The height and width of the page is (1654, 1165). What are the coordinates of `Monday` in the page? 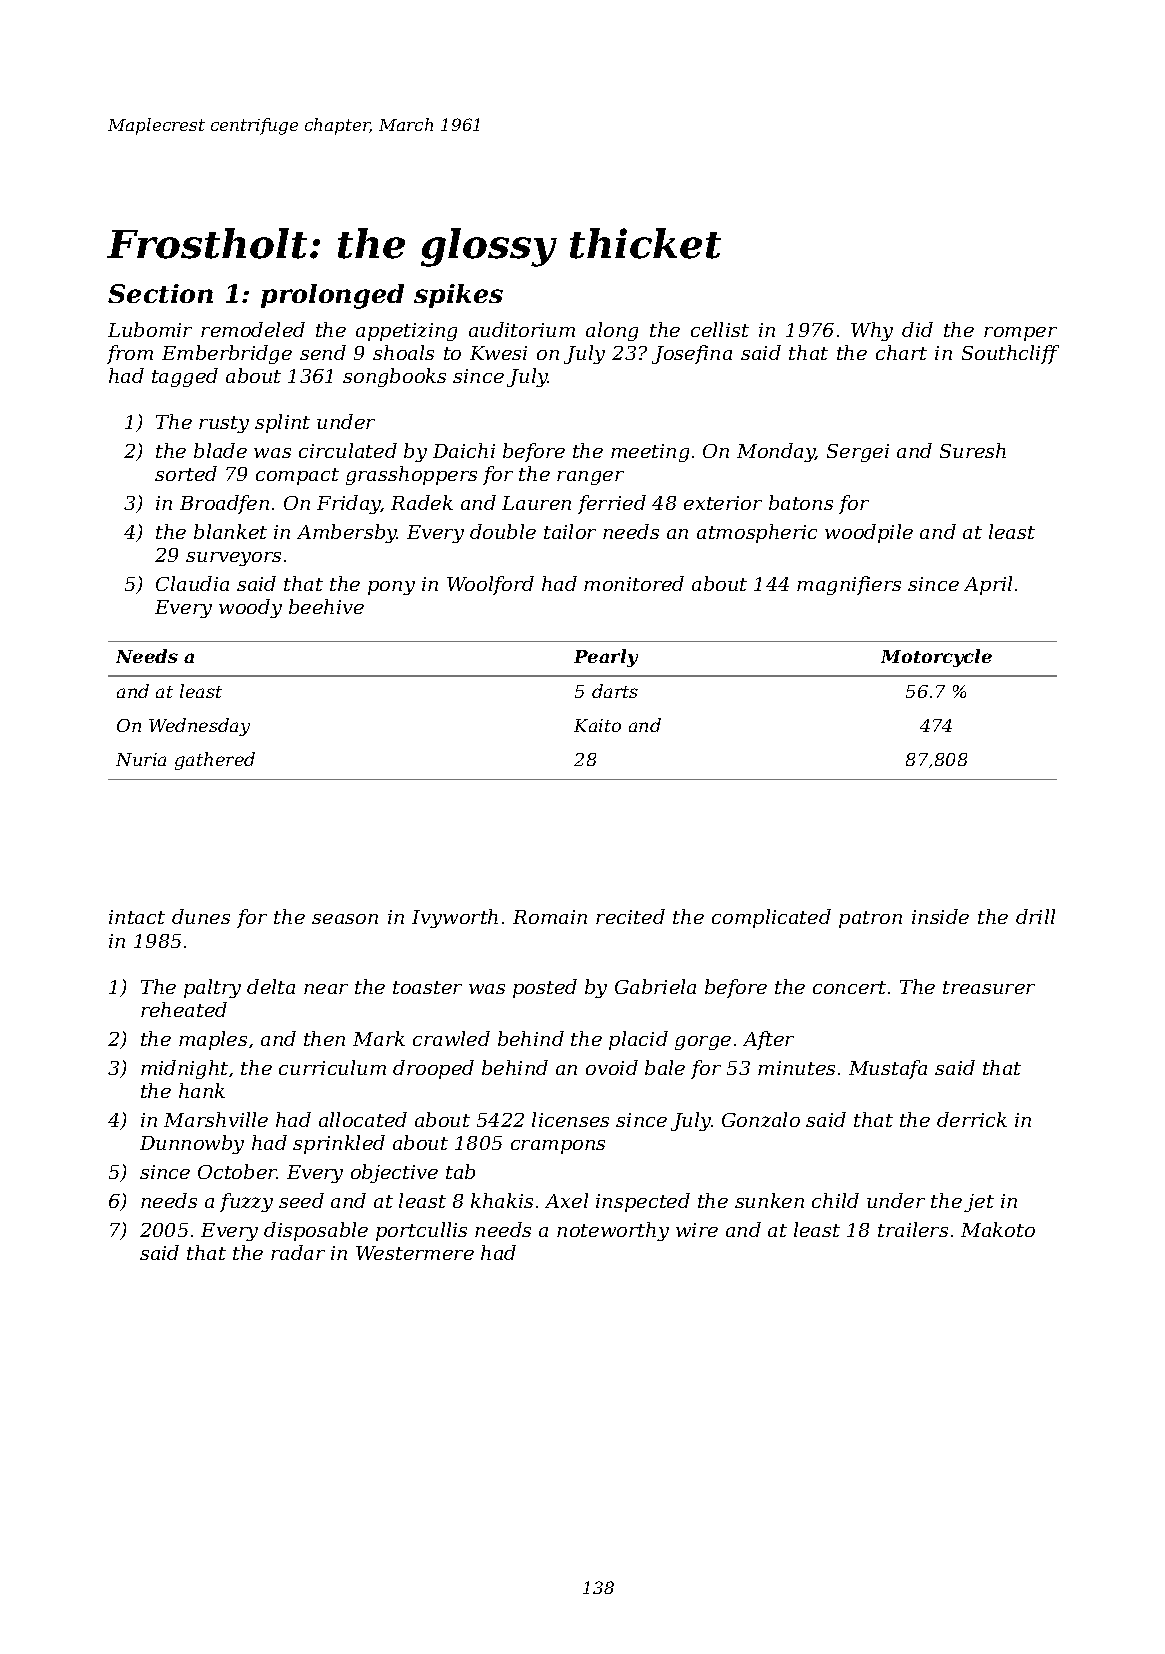 It's located at (776, 452).
